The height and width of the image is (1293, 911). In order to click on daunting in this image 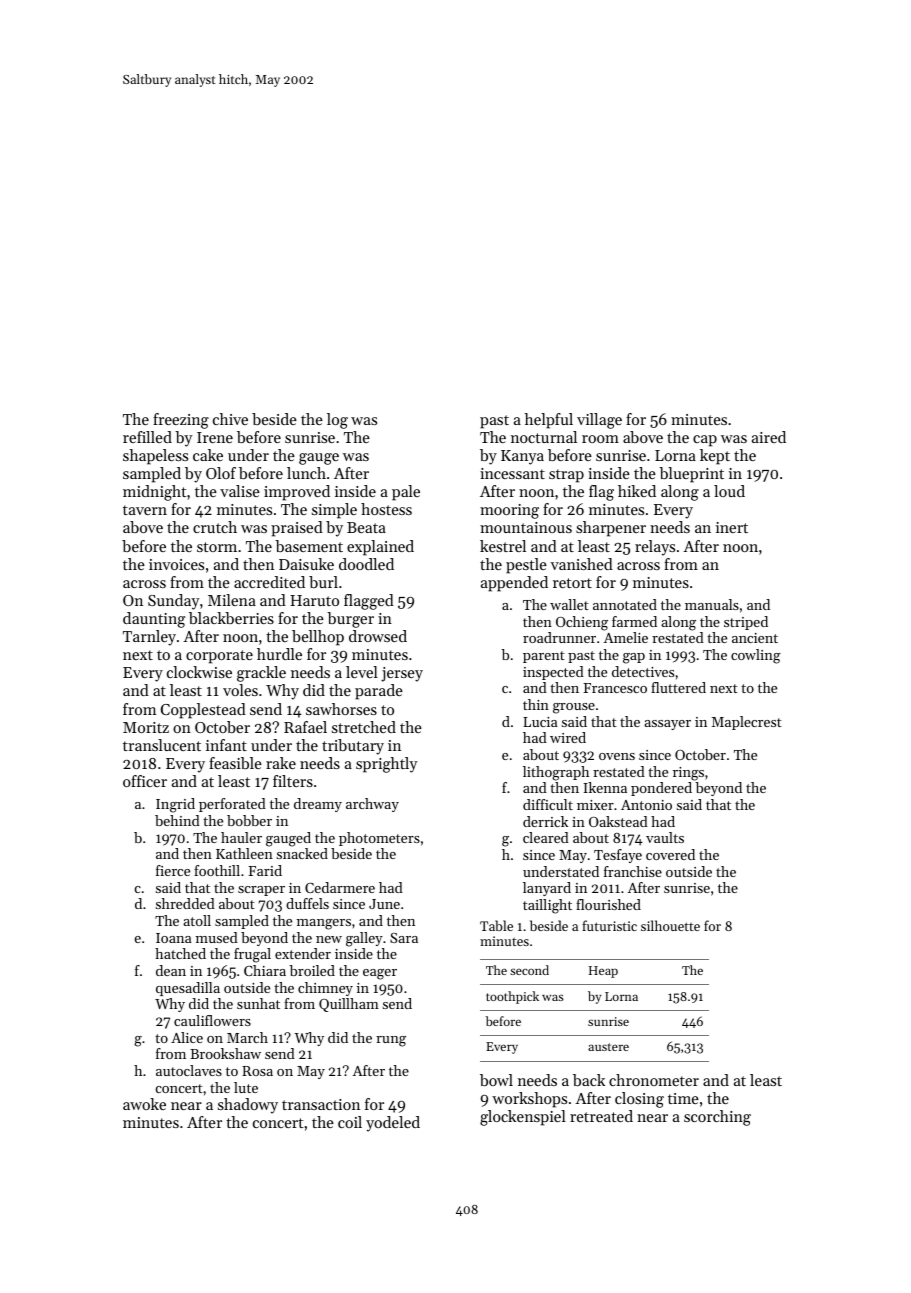, I will do `click(154, 620)`.
